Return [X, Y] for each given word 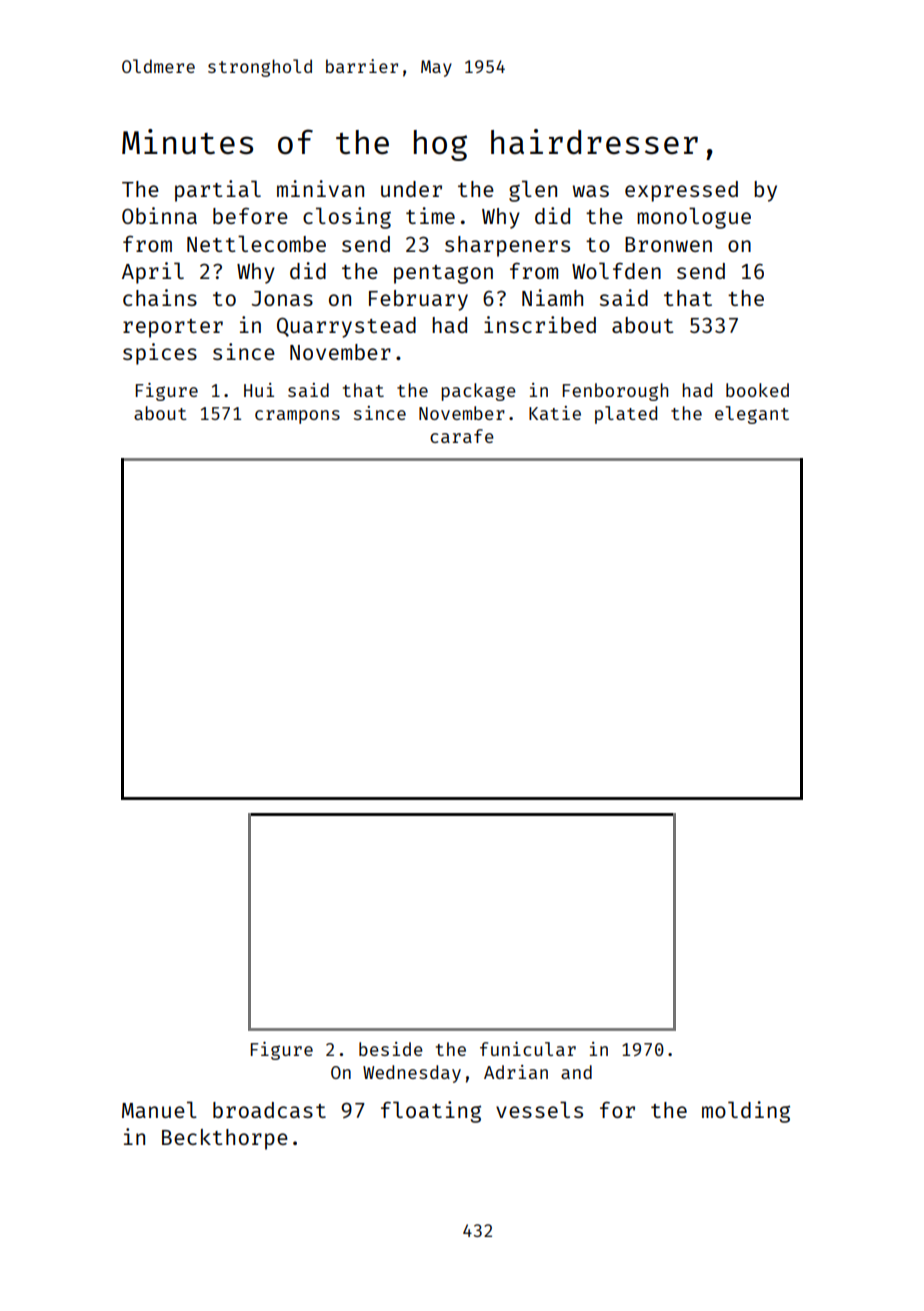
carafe [462, 436]
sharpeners [507, 246]
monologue [694, 218]
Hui [259, 390]
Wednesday [412, 1074]
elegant [752, 415]
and [576, 1072]
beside [391, 1049]
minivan [320, 188]
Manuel [159, 1109]
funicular [528, 1049]
